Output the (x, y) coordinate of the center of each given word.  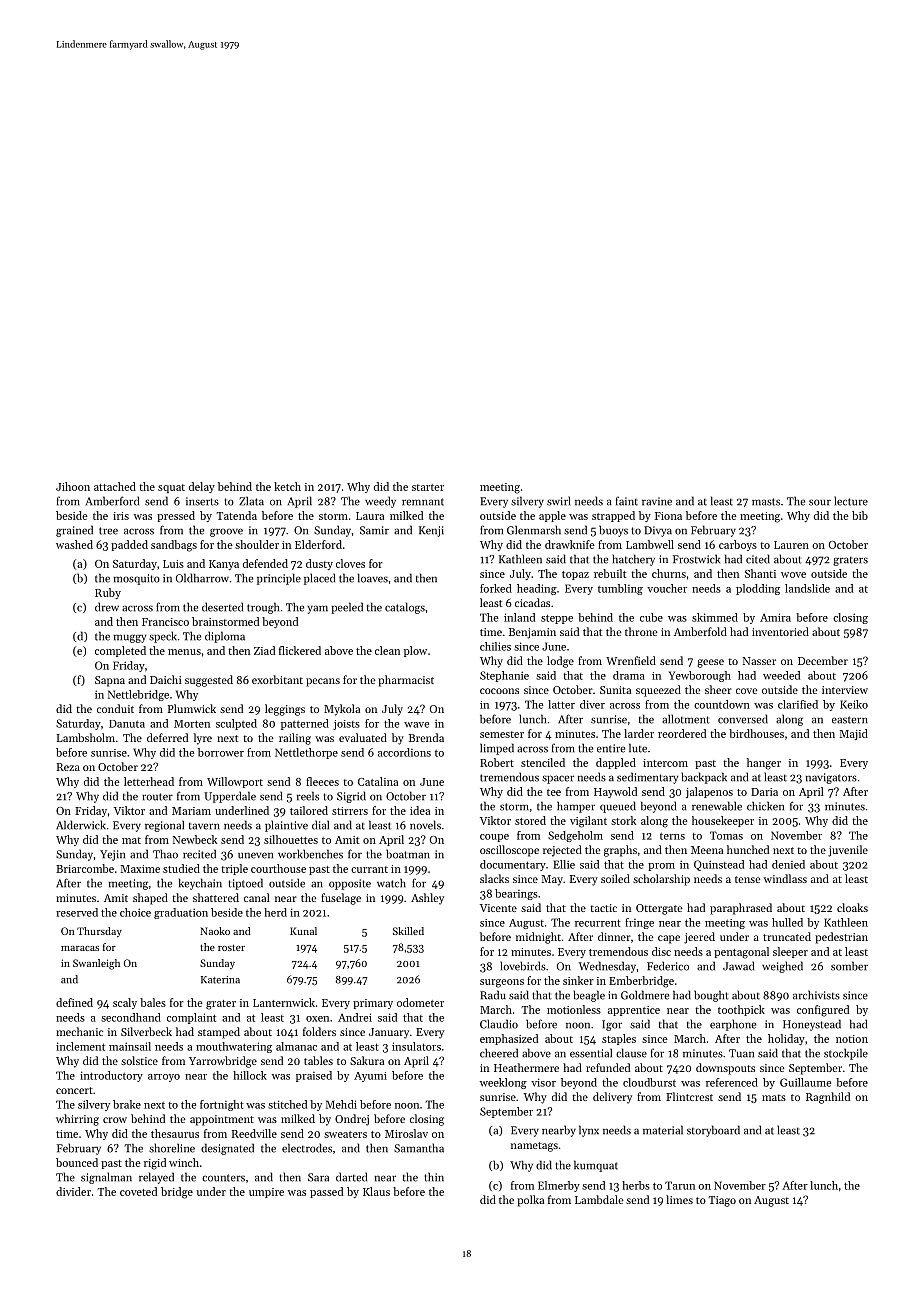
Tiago (722, 1201)
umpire (266, 1193)
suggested (209, 681)
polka (530, 1201)
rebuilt (610, 573)
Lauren (791, 545)
